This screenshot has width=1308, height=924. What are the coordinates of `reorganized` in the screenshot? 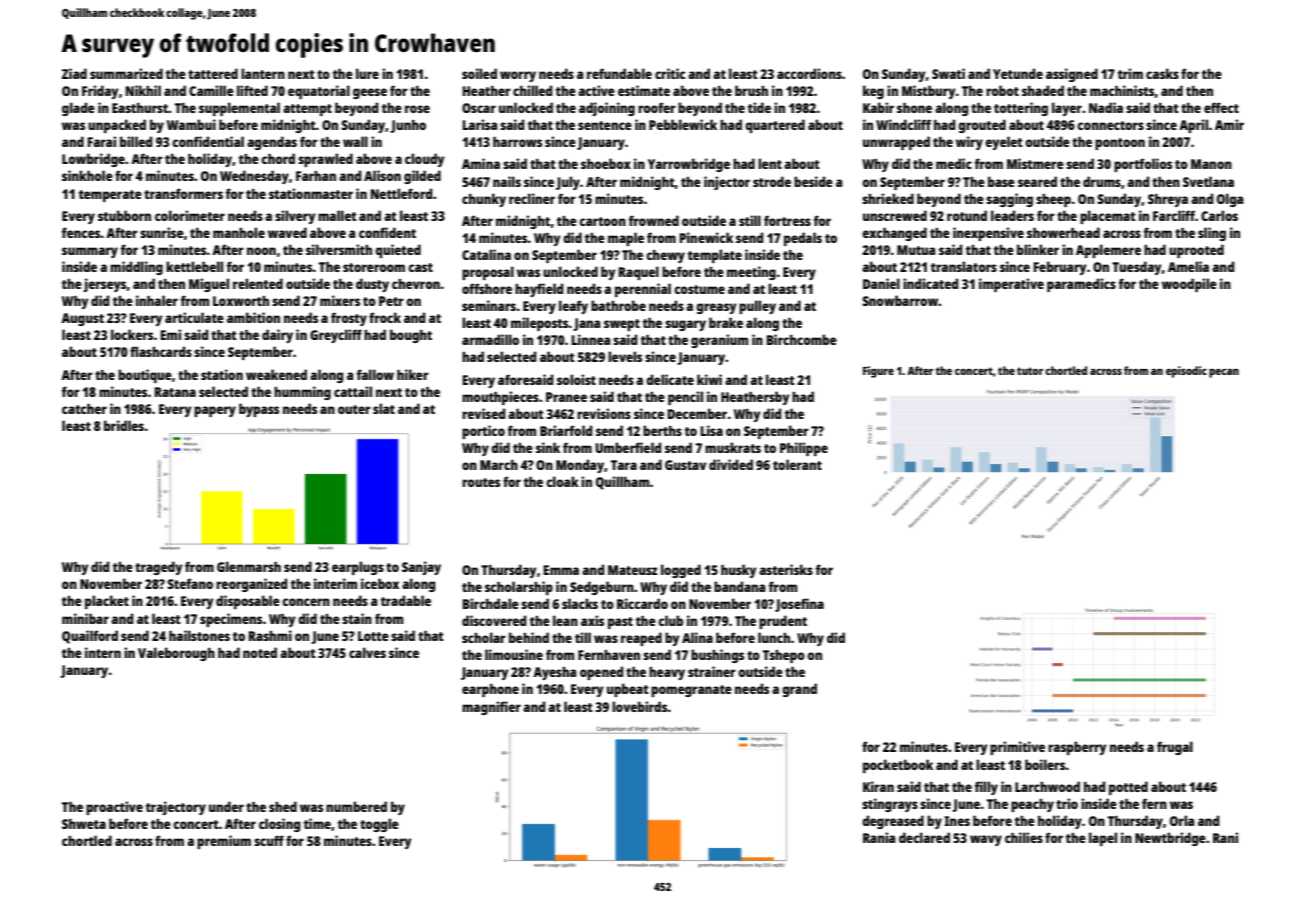 It's located at (251, 585).
